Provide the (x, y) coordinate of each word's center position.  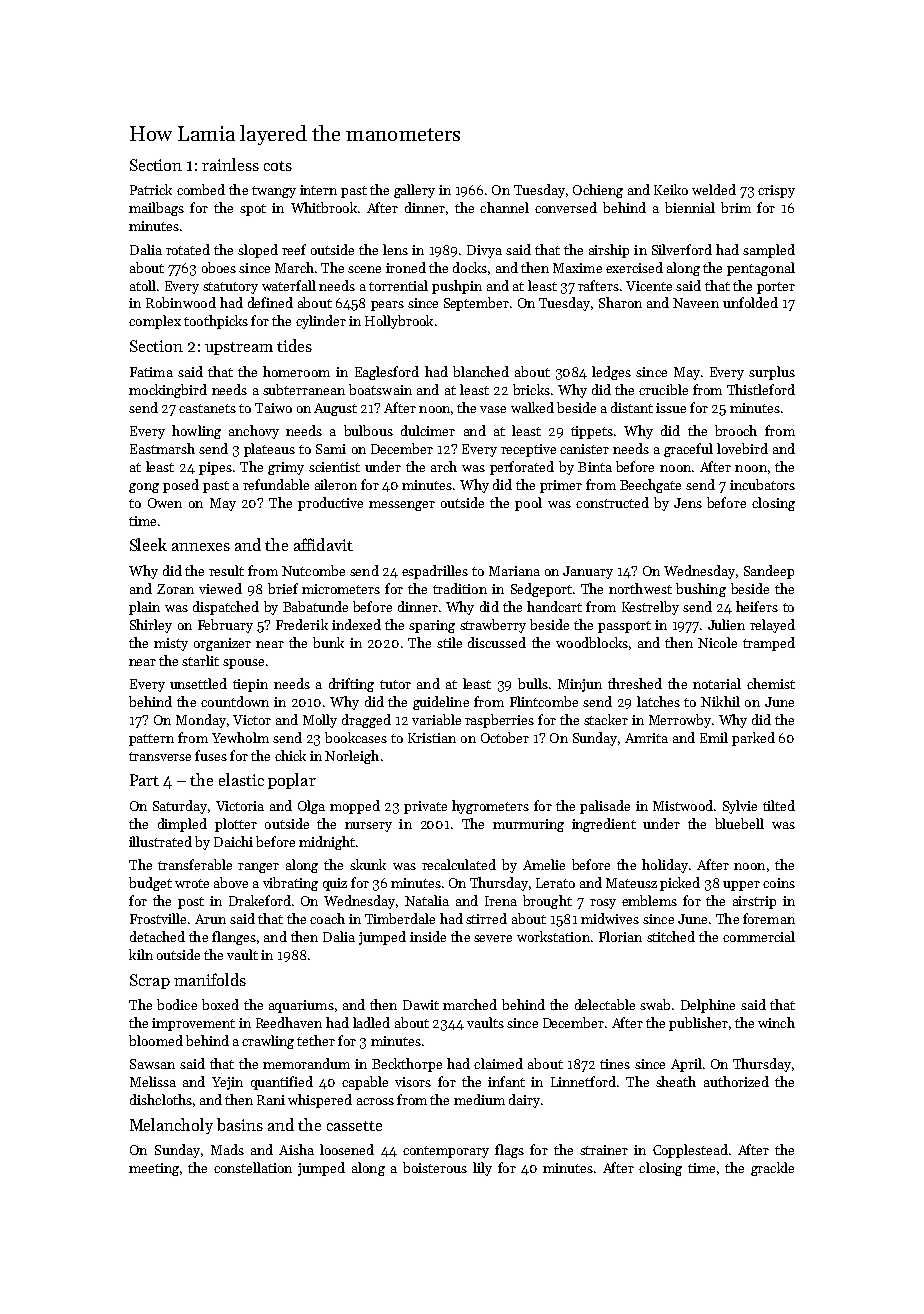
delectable (605, 1004)
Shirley (151, 626)
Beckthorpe (407, 1065)
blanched (481, 371)
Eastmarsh (162, 448)
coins (779, 883)
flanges (234, 938)
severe (493, 938)
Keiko (671, 189)
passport (624, 627)
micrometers (341, 589)
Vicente (649, 286)
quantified (282, 1083)
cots (278, 166)
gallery (414, 191)
